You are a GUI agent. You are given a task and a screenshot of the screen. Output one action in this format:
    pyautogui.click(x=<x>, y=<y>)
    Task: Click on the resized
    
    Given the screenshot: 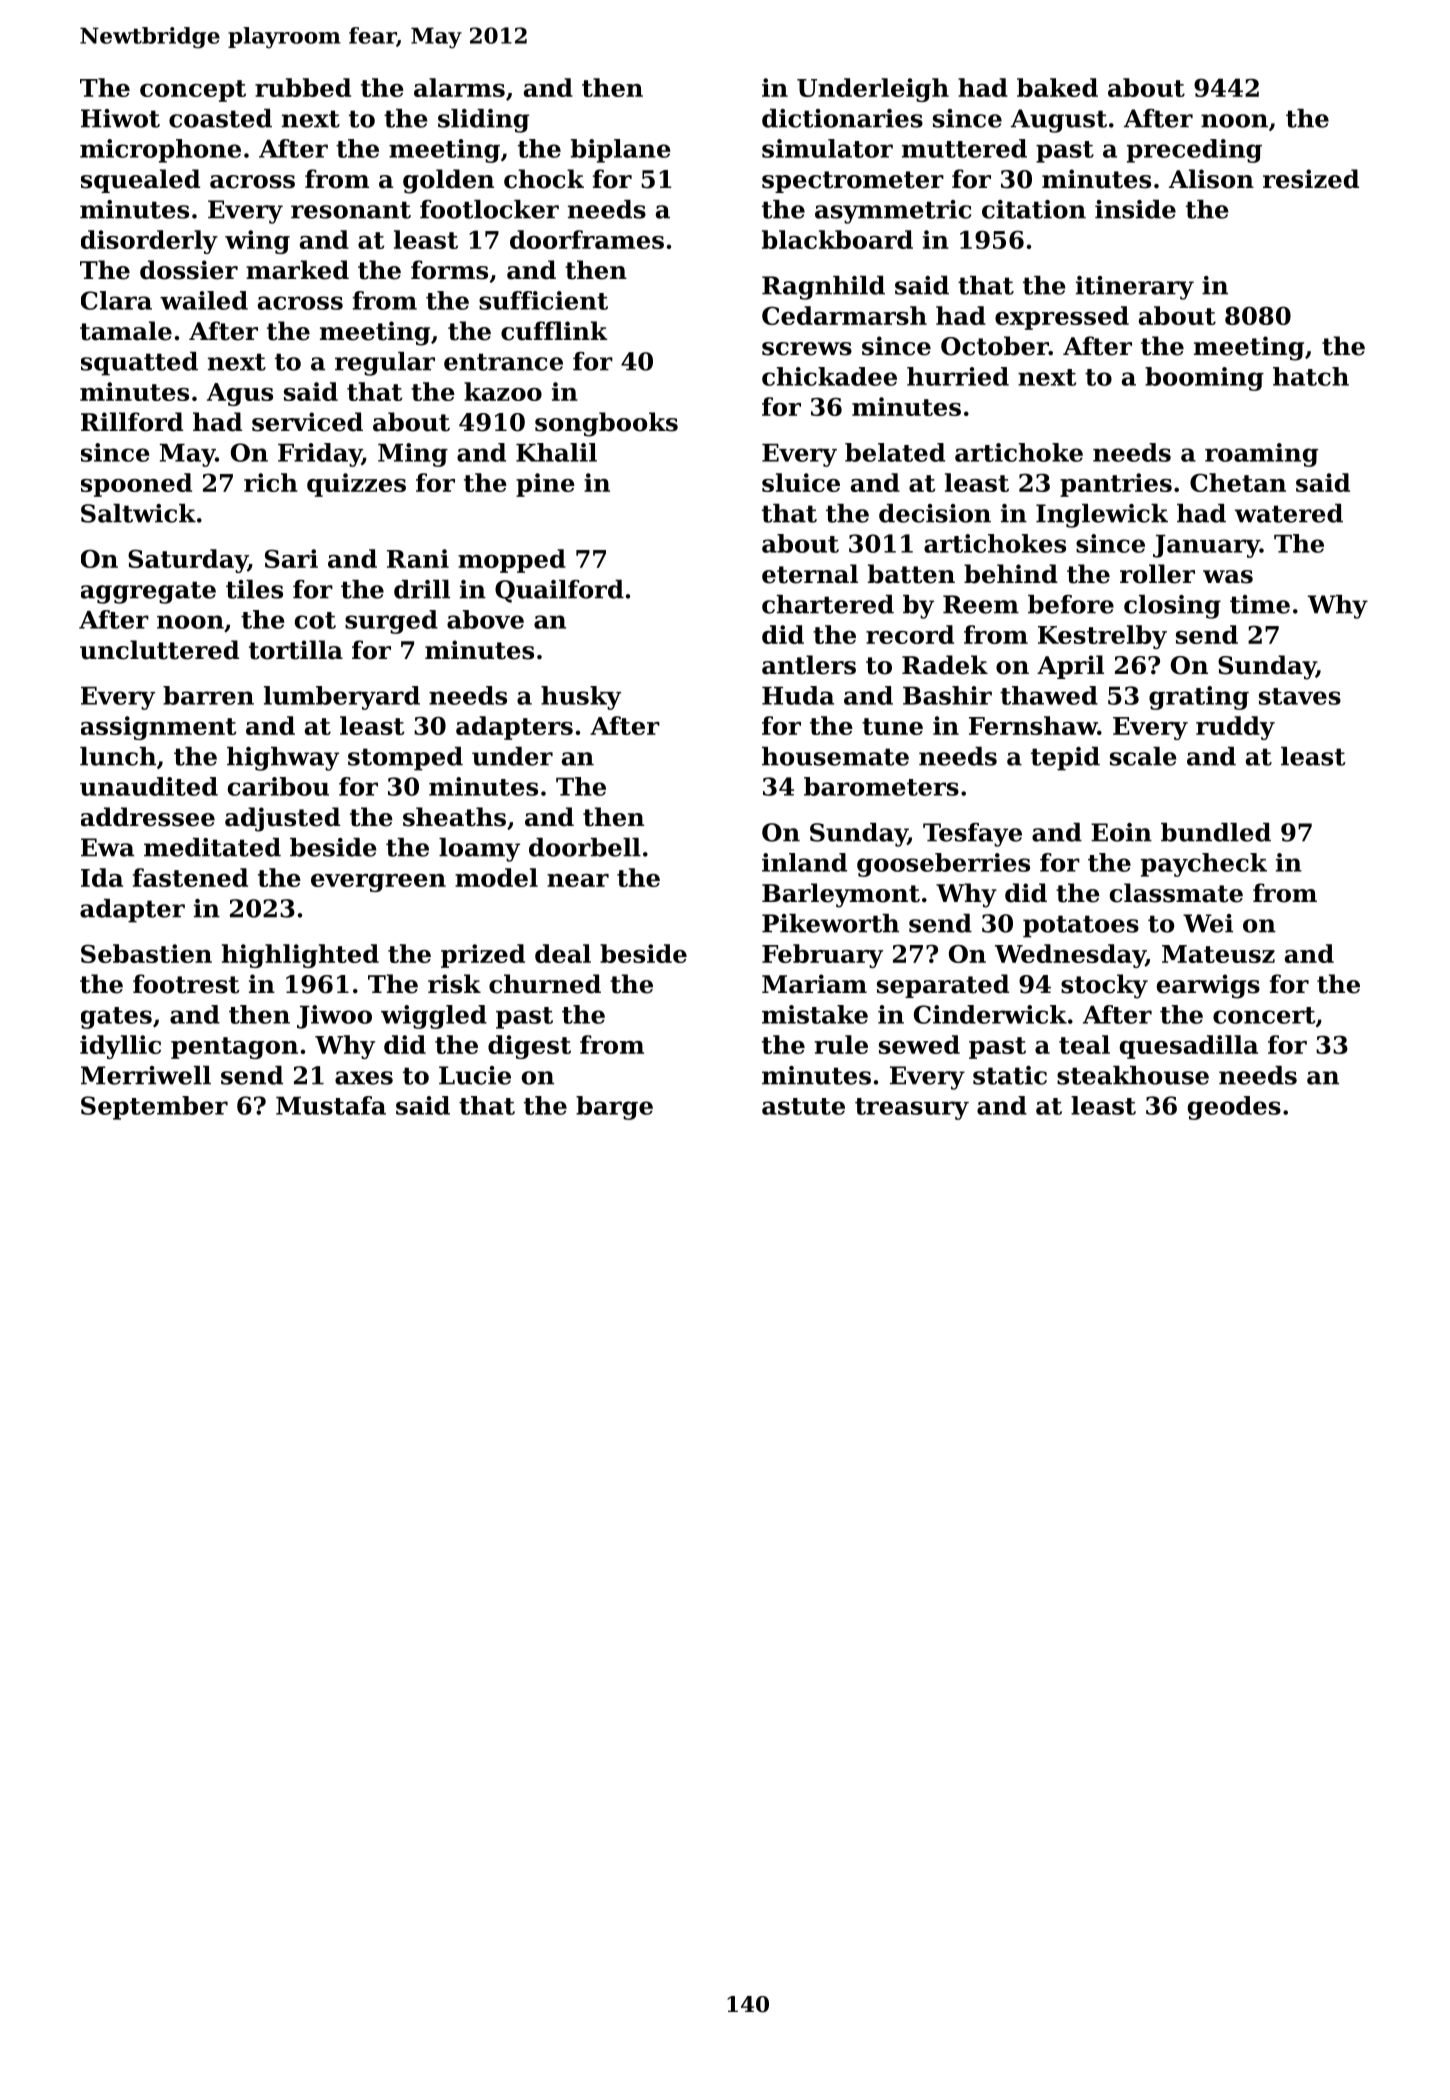 What is the action you would take?
    pyautogui.click(x=1311, y=179)
